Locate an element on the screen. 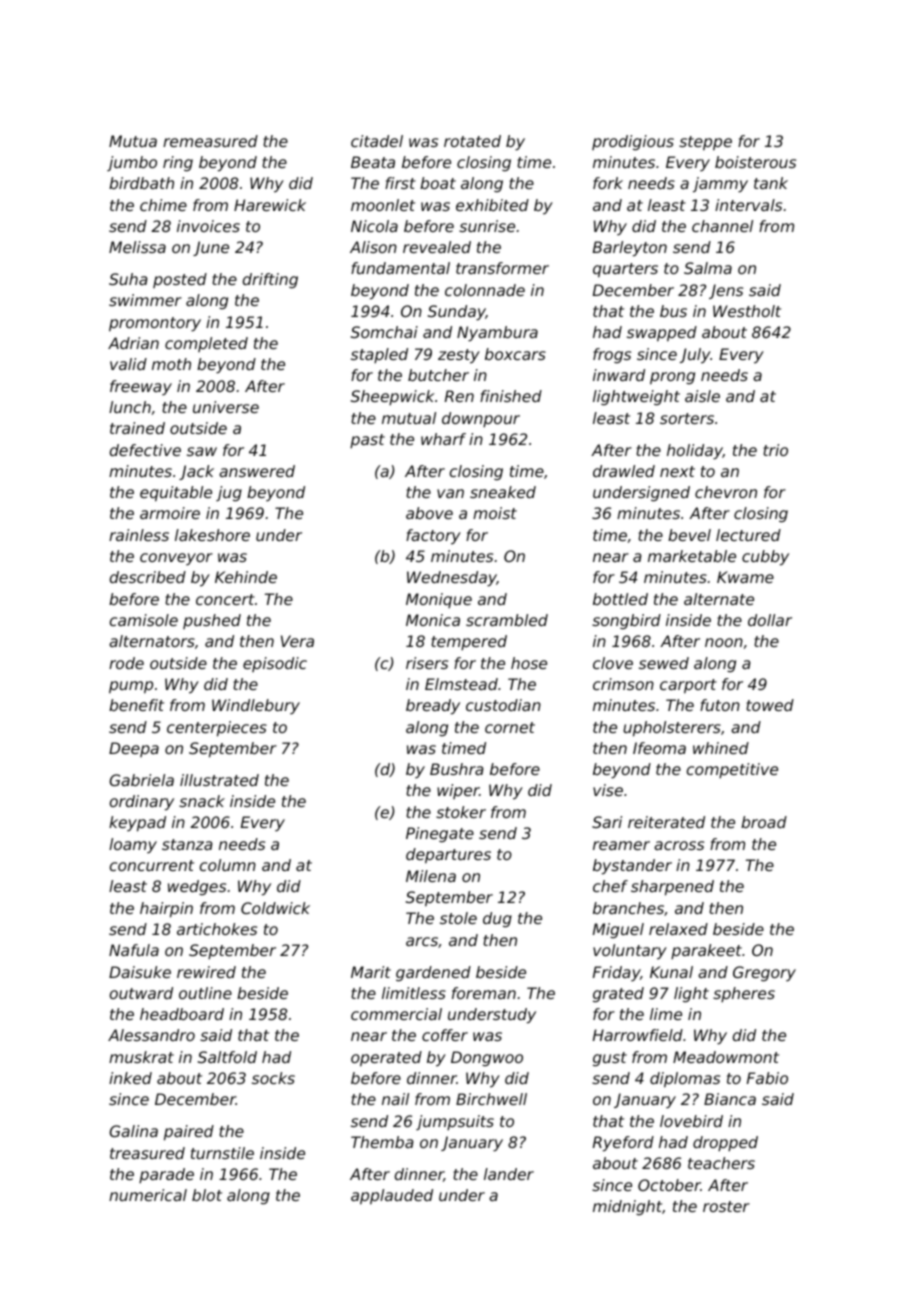  lander is located at coordinates (509, 1174).
